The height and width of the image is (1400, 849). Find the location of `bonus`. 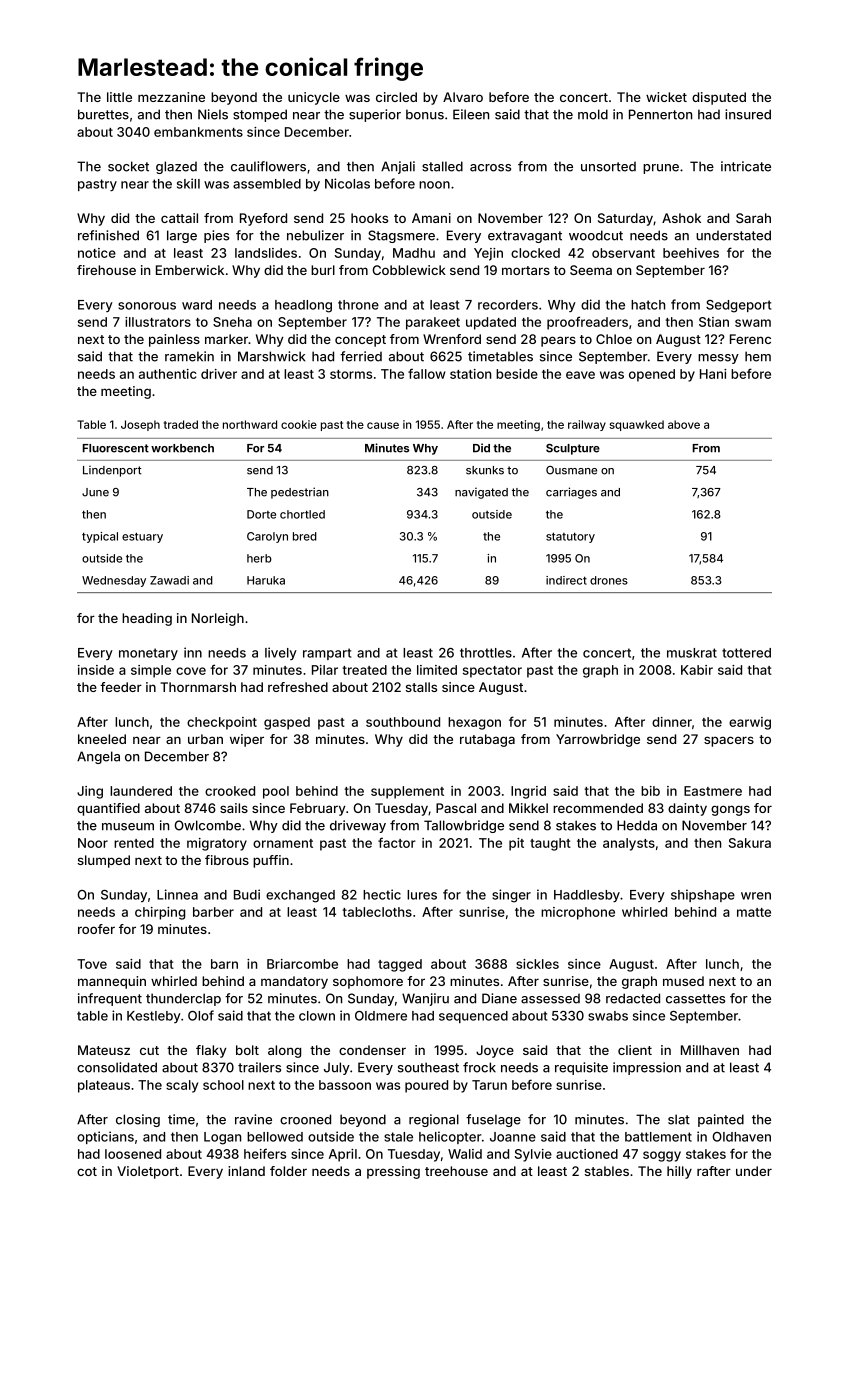

bonus is located at coordinates (425, 114).
